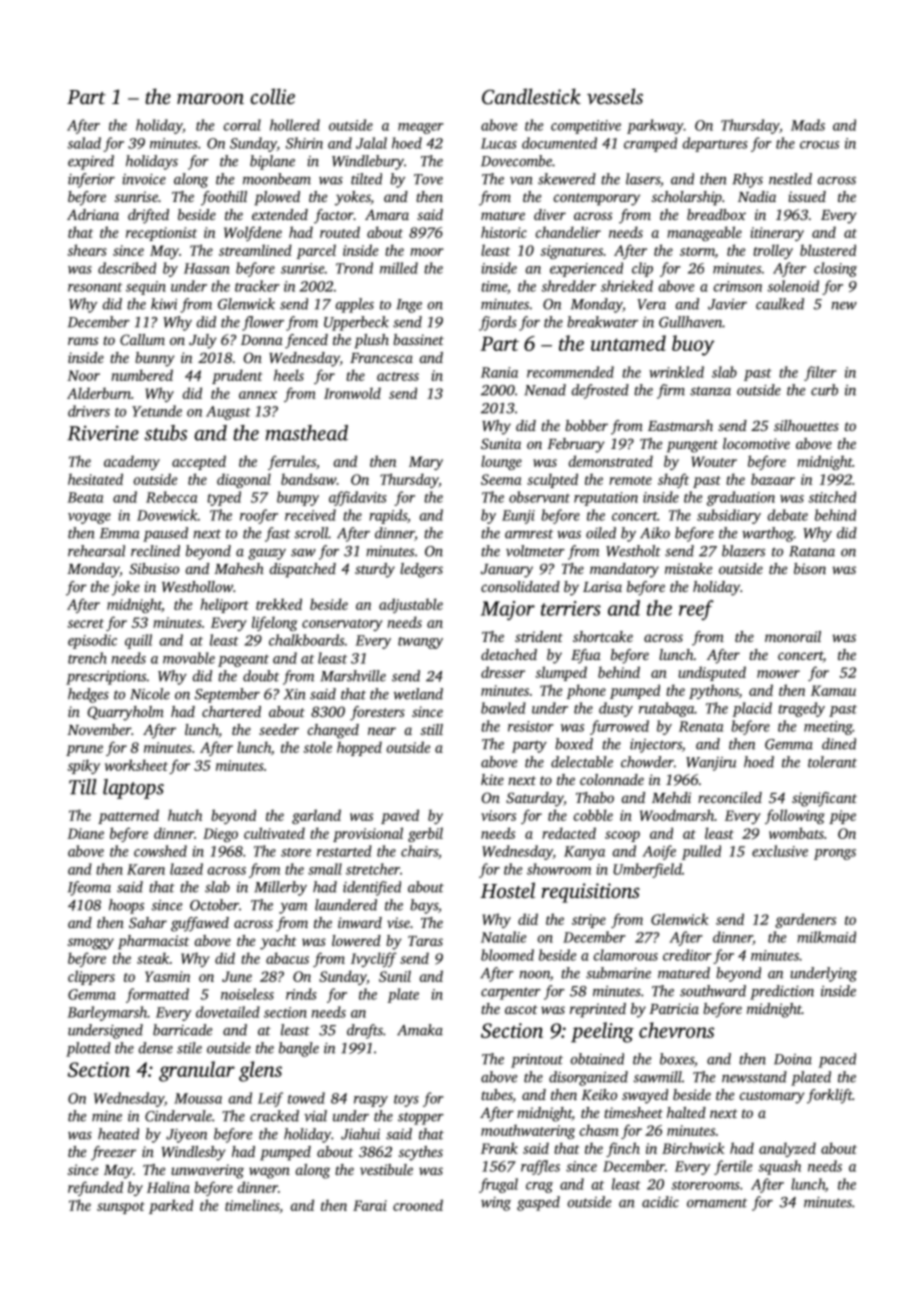  What do you see at coordinates (807, 196) in the screenshot?
I see `issued` at bounding box center [807, 196].
